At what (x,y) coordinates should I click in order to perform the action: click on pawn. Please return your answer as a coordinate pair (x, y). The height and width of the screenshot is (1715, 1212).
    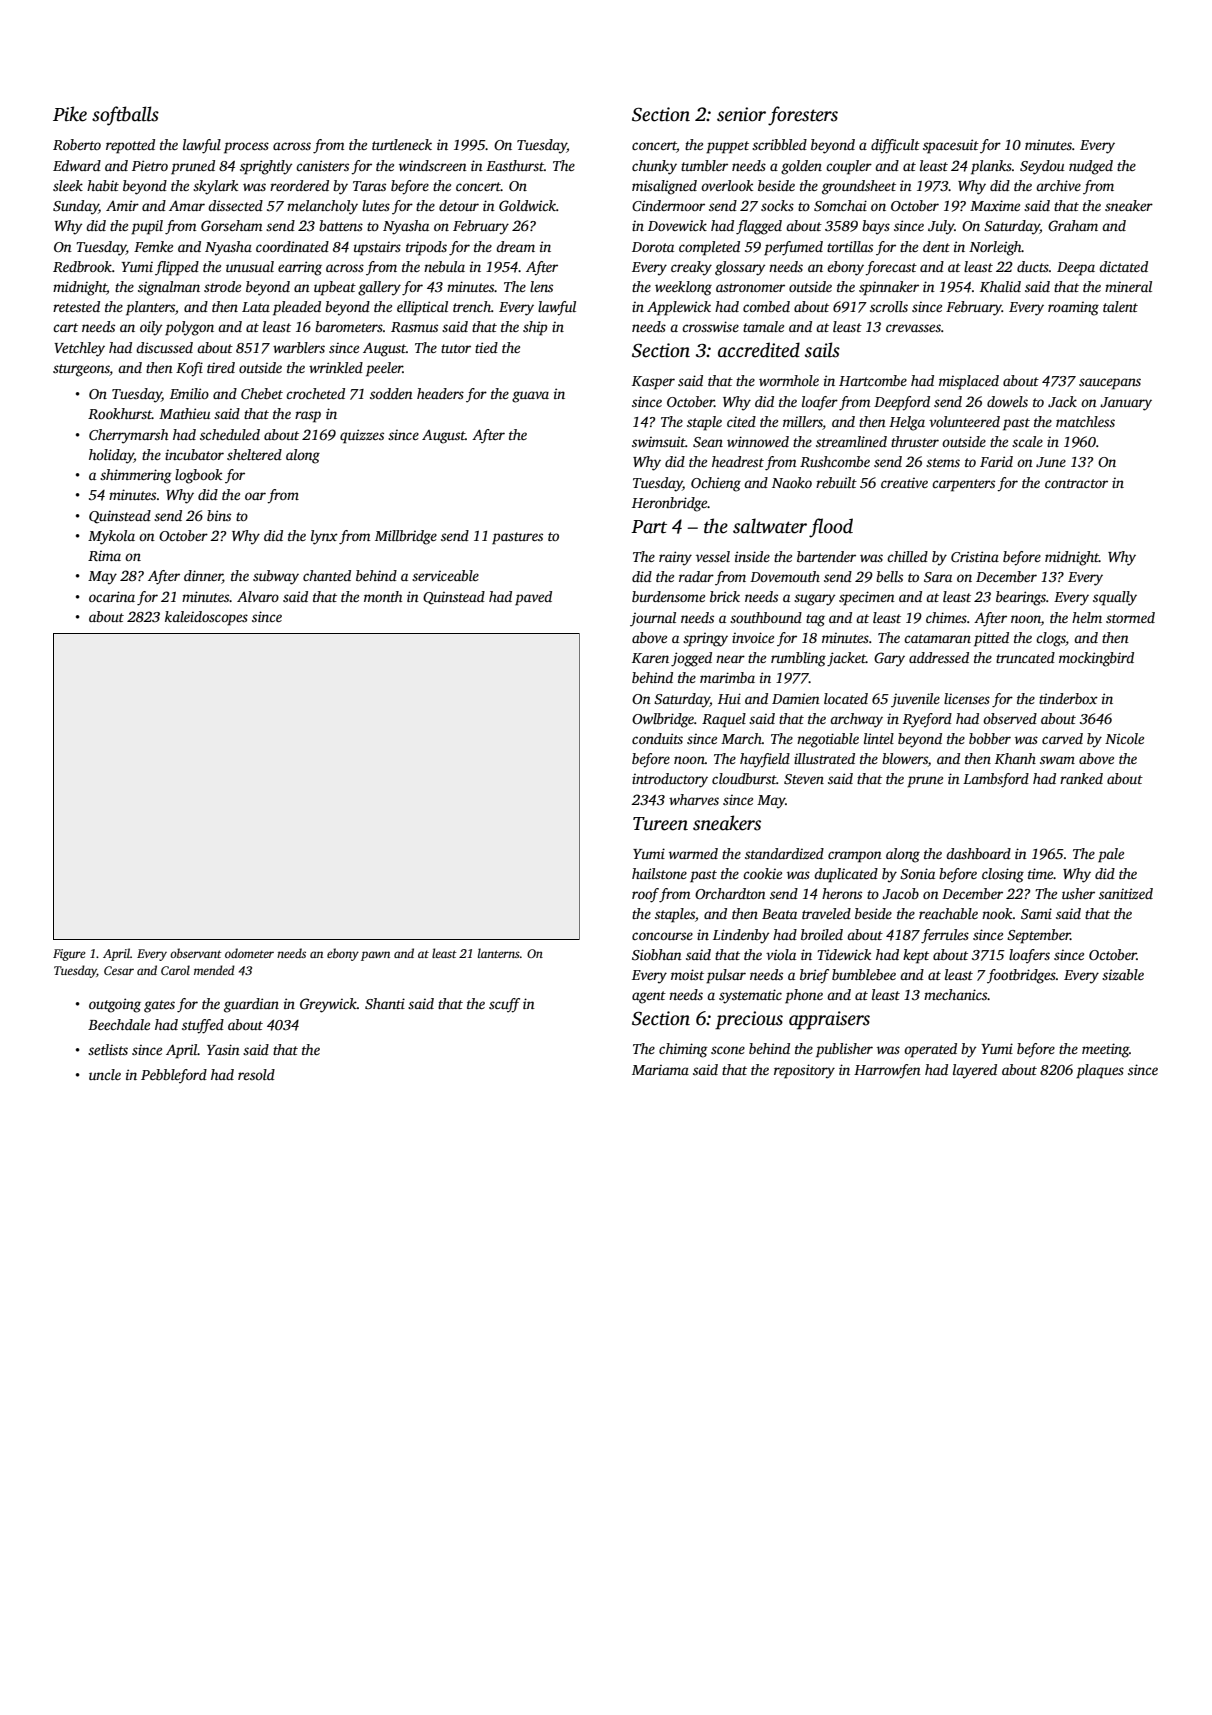
    Looking at the image, I should click on (375, 956).
